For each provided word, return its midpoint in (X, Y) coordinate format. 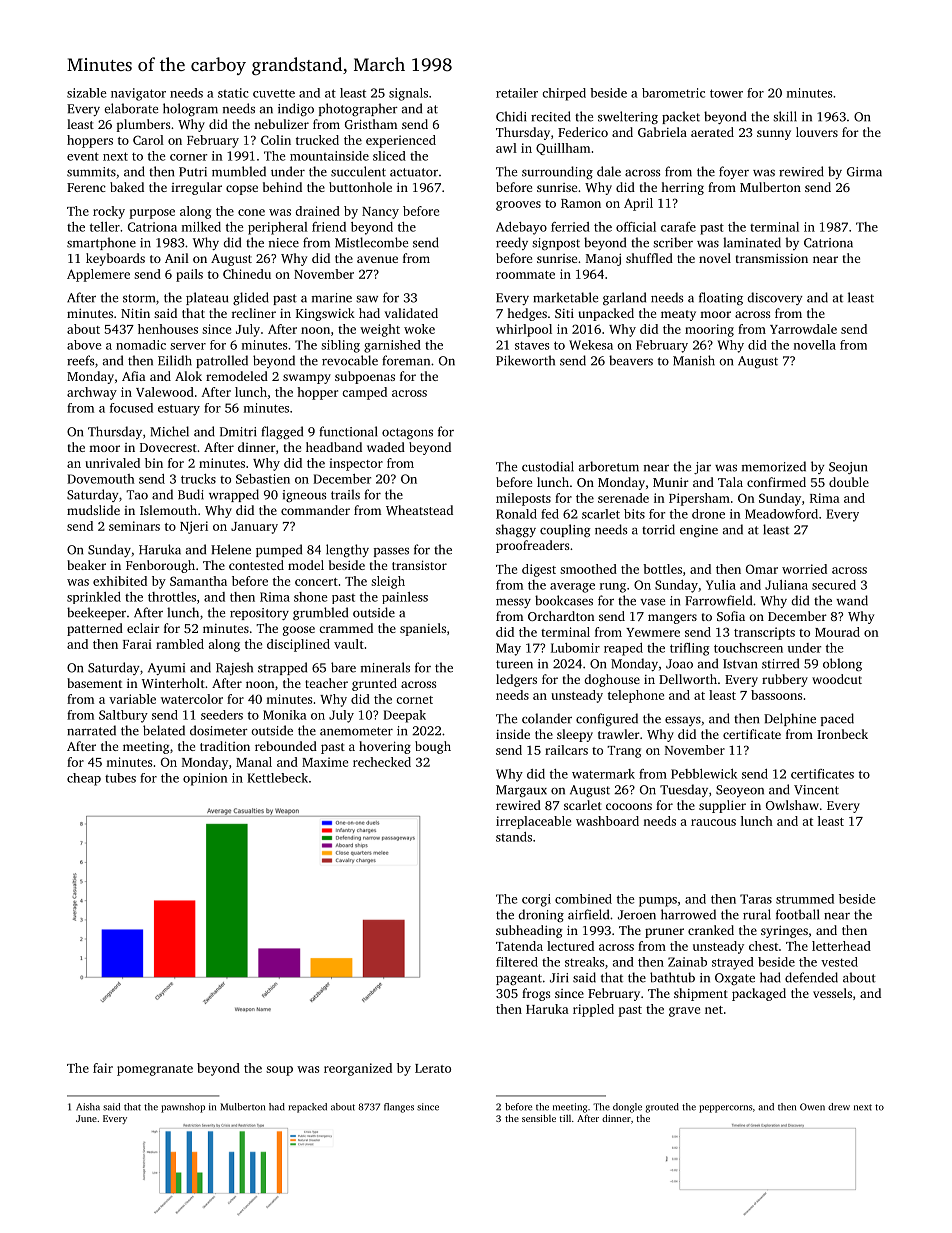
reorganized (358, 1069)
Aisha (88, 1107)
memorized (774, 466)
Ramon (581, 203)
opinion (205, 779)
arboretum (609, 466)
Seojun (848, 468)
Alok (188, 376)
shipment (701, 994)
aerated (712, 132)
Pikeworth (525, 360)
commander (315, 510)
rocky (109, 212)
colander (547, 718)
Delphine (790, 719)
